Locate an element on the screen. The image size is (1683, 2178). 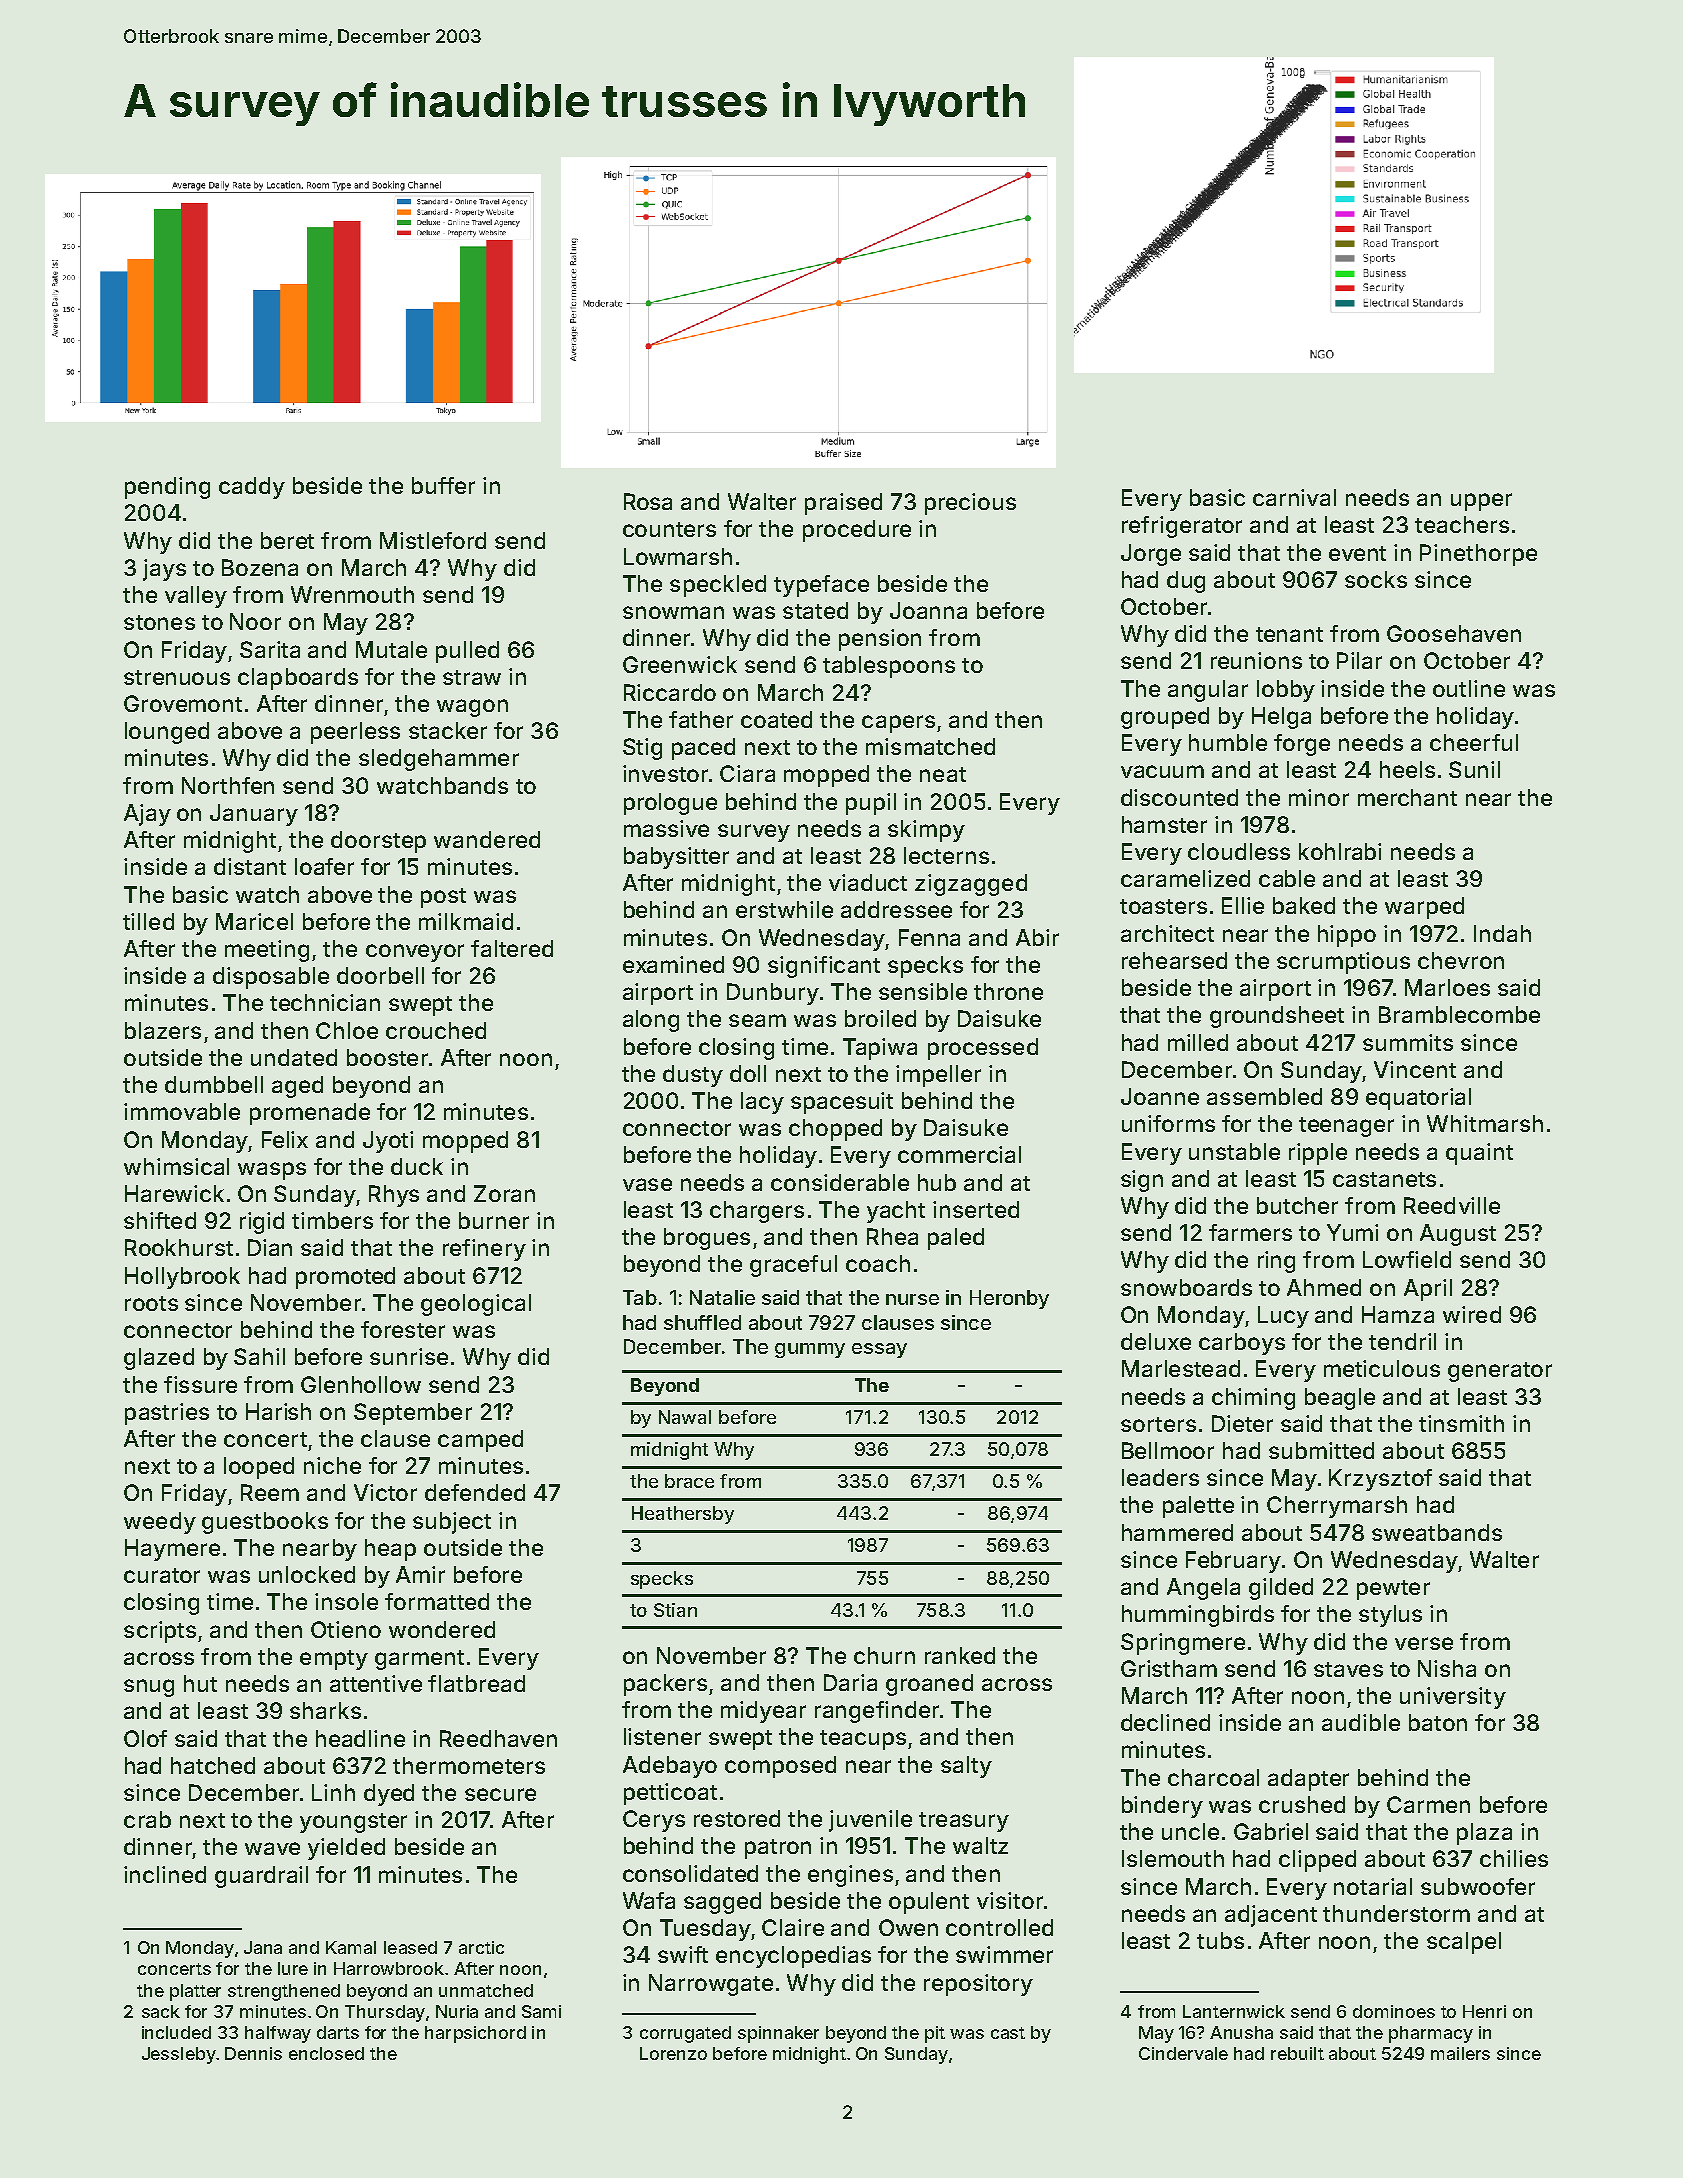
generator is located at coordinates (1500, 1372).
